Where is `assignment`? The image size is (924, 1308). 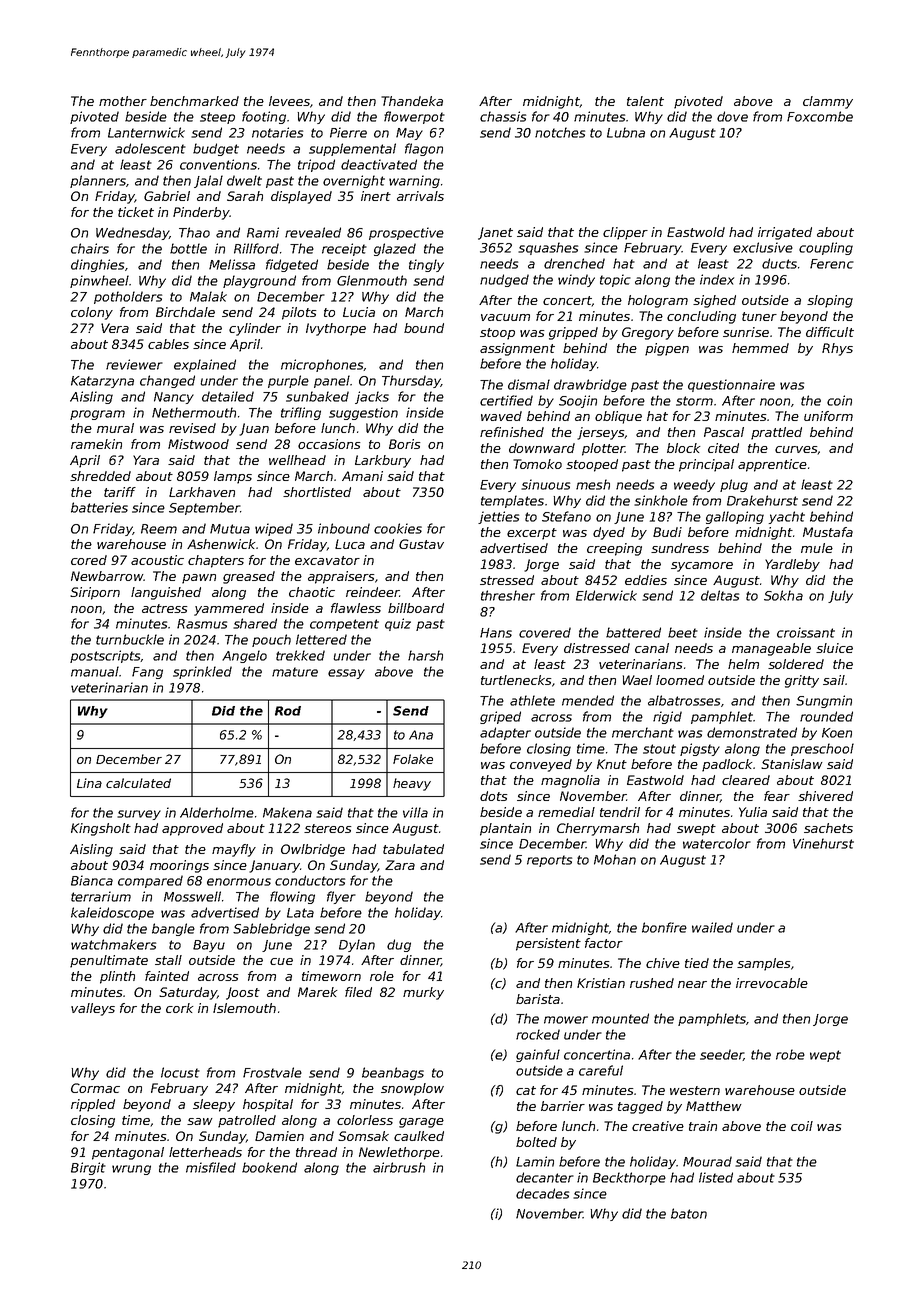
assignment is located at coordinates (517, 349).
